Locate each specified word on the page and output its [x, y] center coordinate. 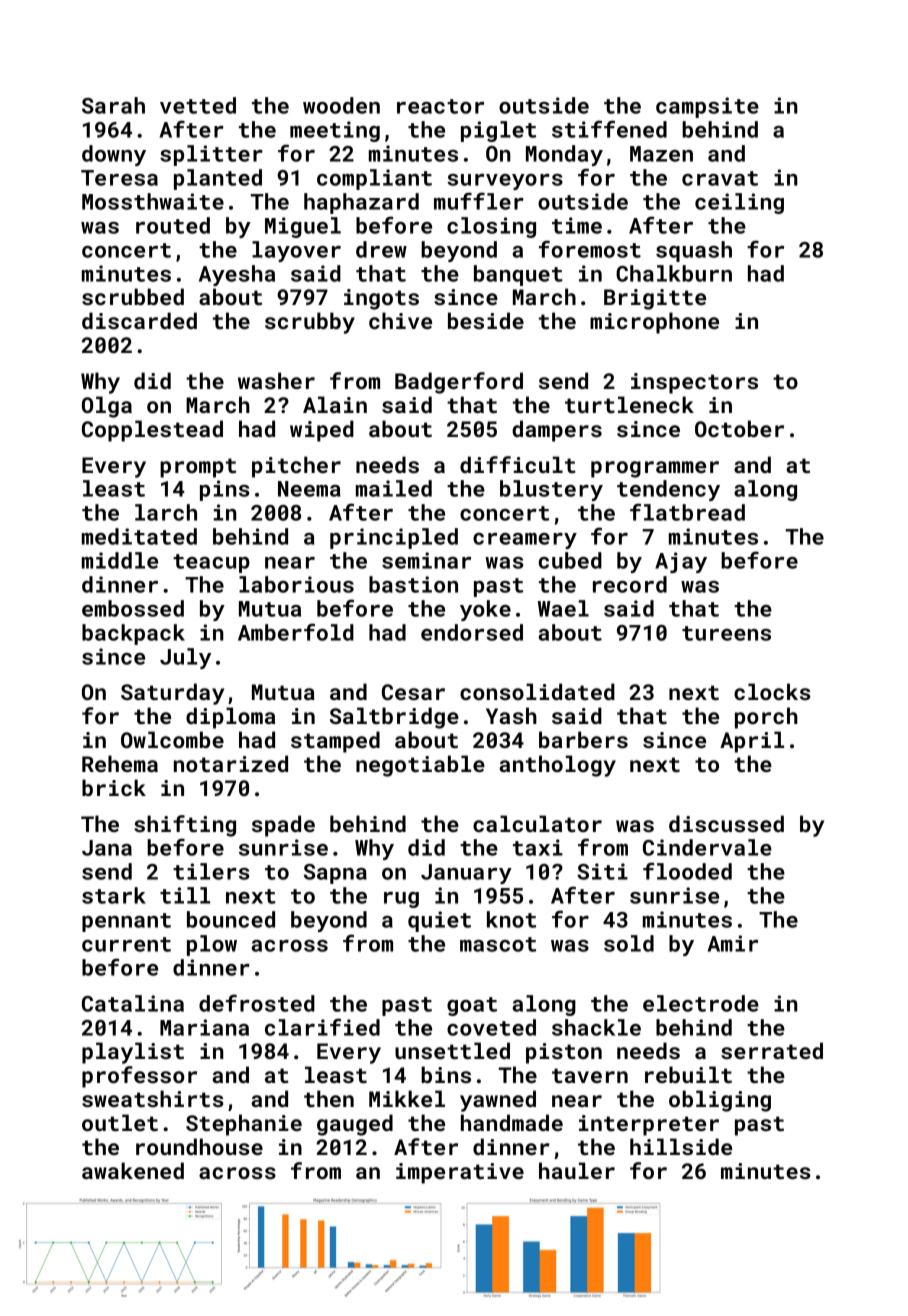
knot [511, 919]
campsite [707, 107]
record [630, 584]
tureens [726, 633]
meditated [139, 536]
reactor [440, 106]
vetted [198, 105]
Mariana [204, 1027]
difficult [517, 464]
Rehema [120, 763]
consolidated [537, 691]
